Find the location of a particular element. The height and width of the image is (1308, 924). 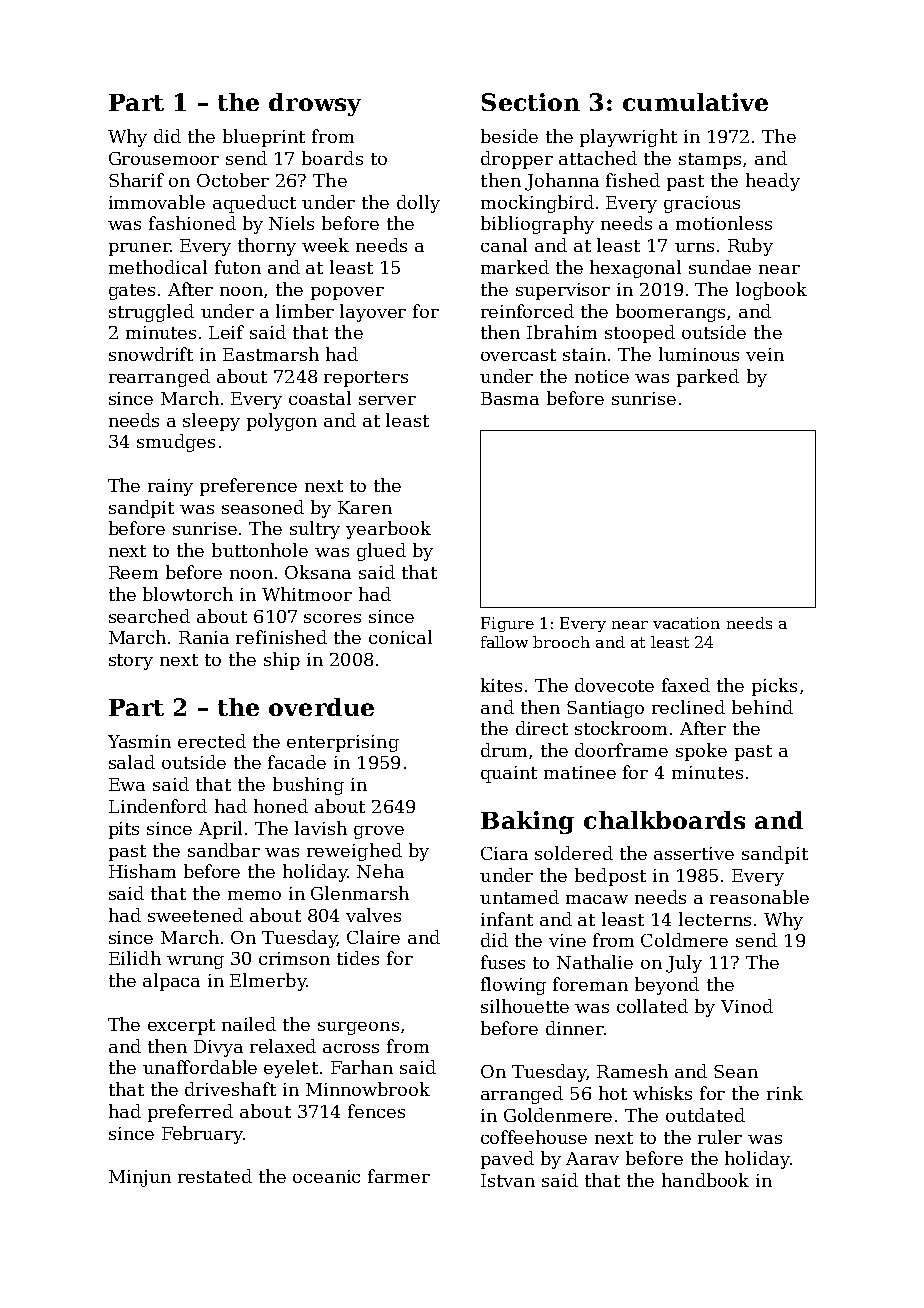

blowtorch is located at coordinates (188, 594).
